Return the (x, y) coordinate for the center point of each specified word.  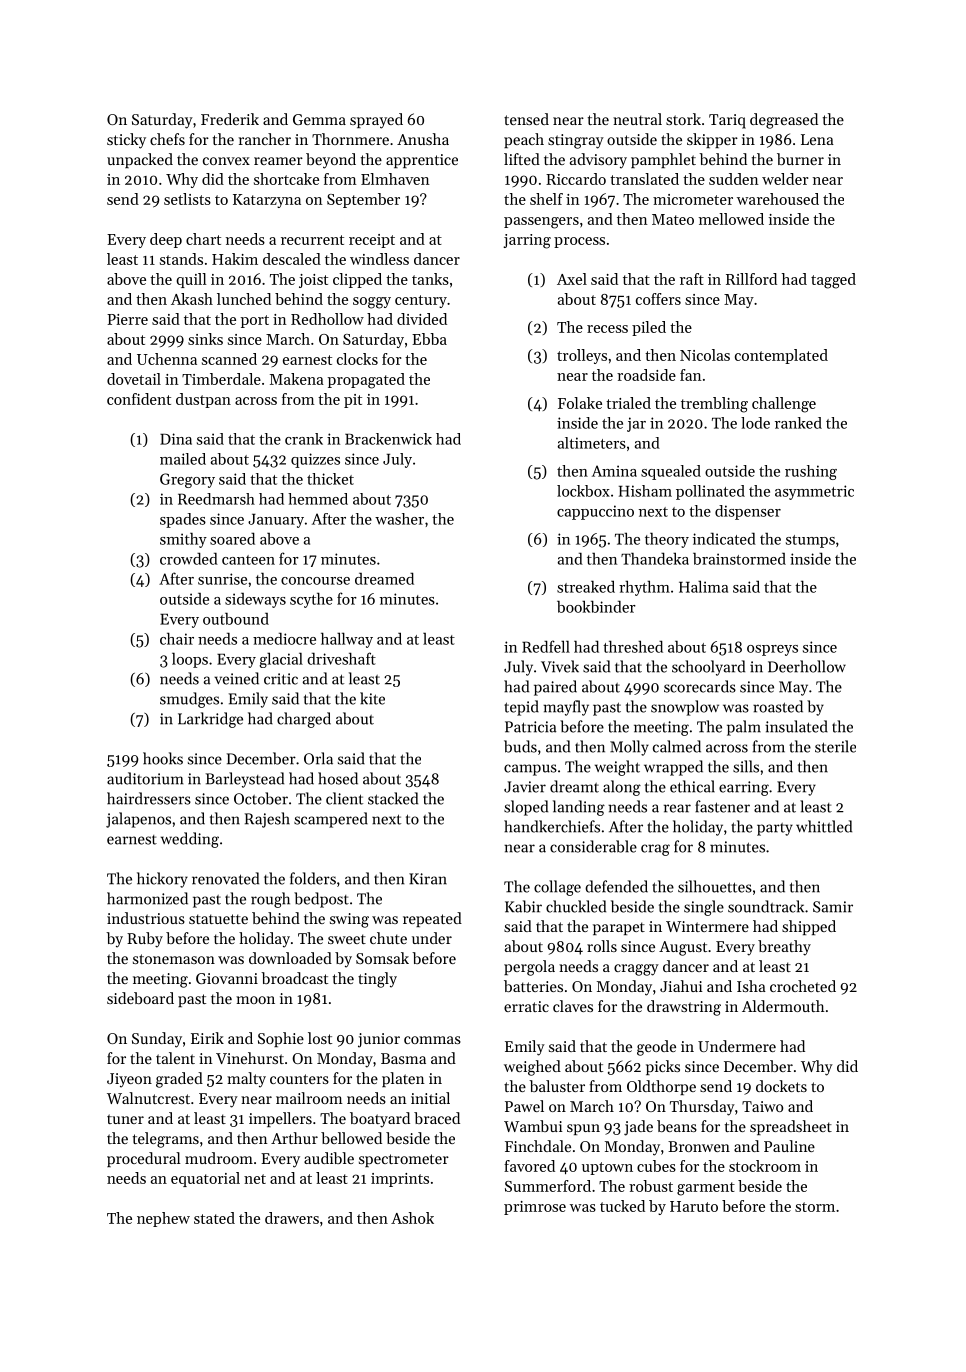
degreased (784, 121)
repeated (432, 919)
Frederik (230, 119)
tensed (526, 119)
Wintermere (707, 926)
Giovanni (227, 978)
